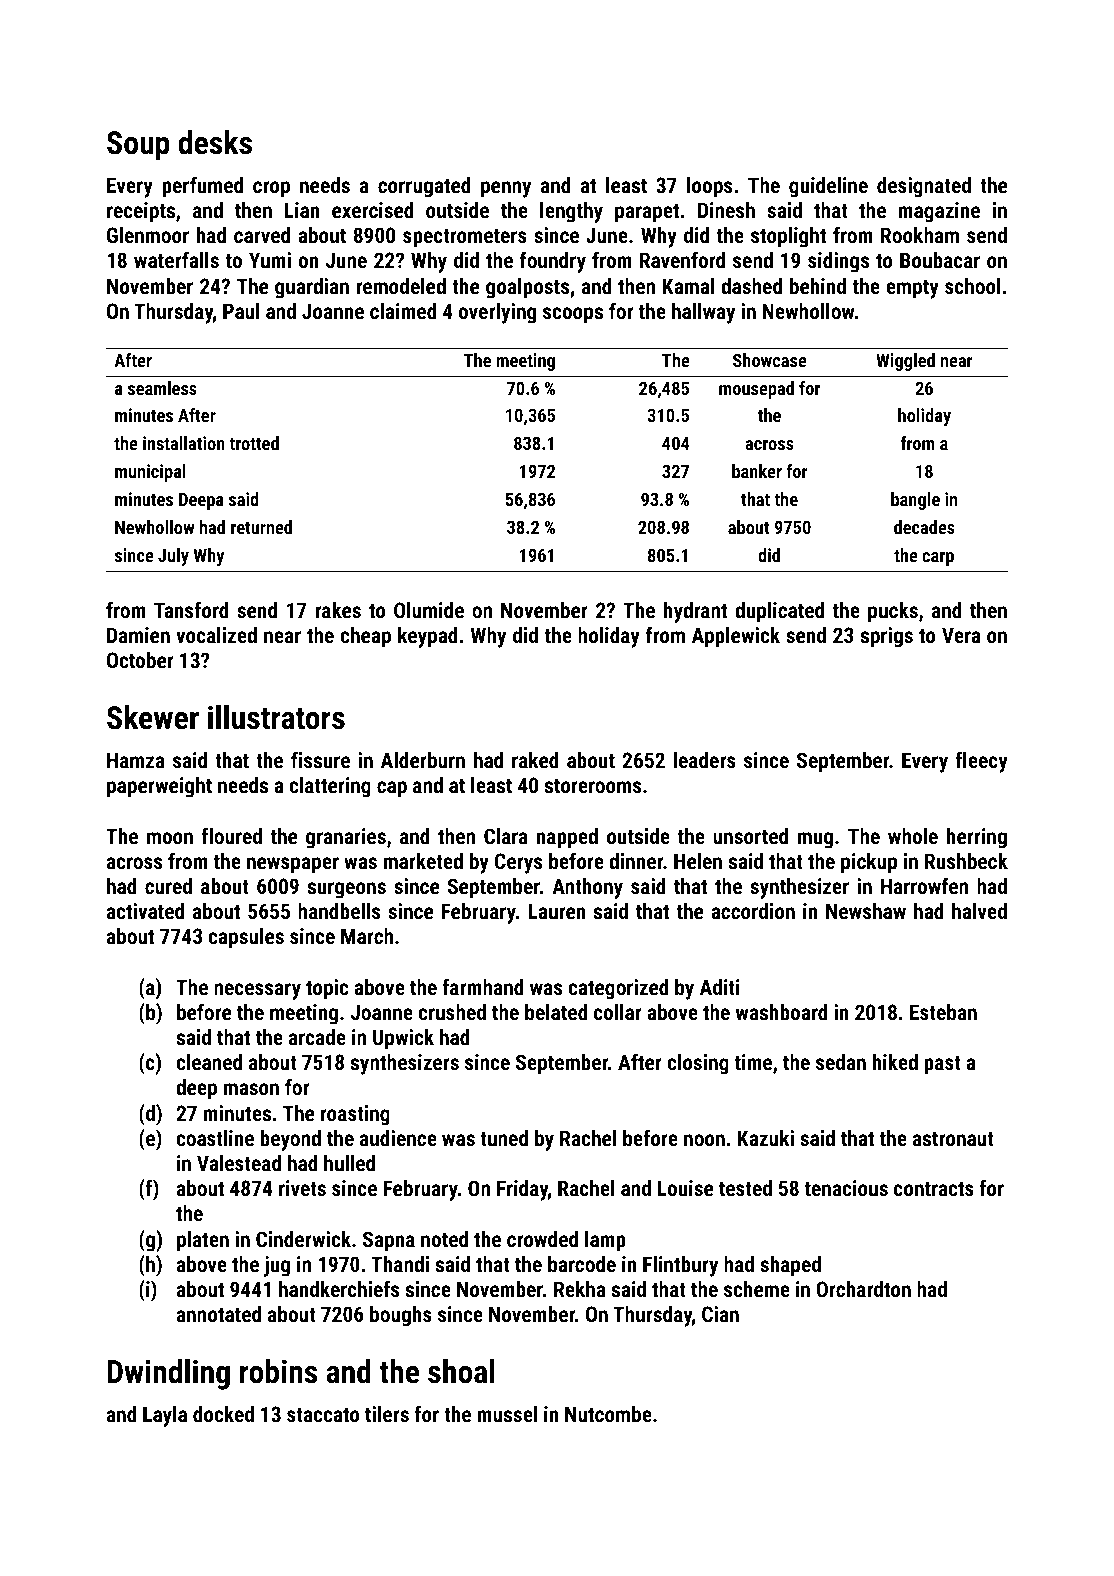 This image has width=1114, height=1576. What do you see at coordinates (241, 311) in the image?
I see `Paul` at bounding box center [241, 311].
